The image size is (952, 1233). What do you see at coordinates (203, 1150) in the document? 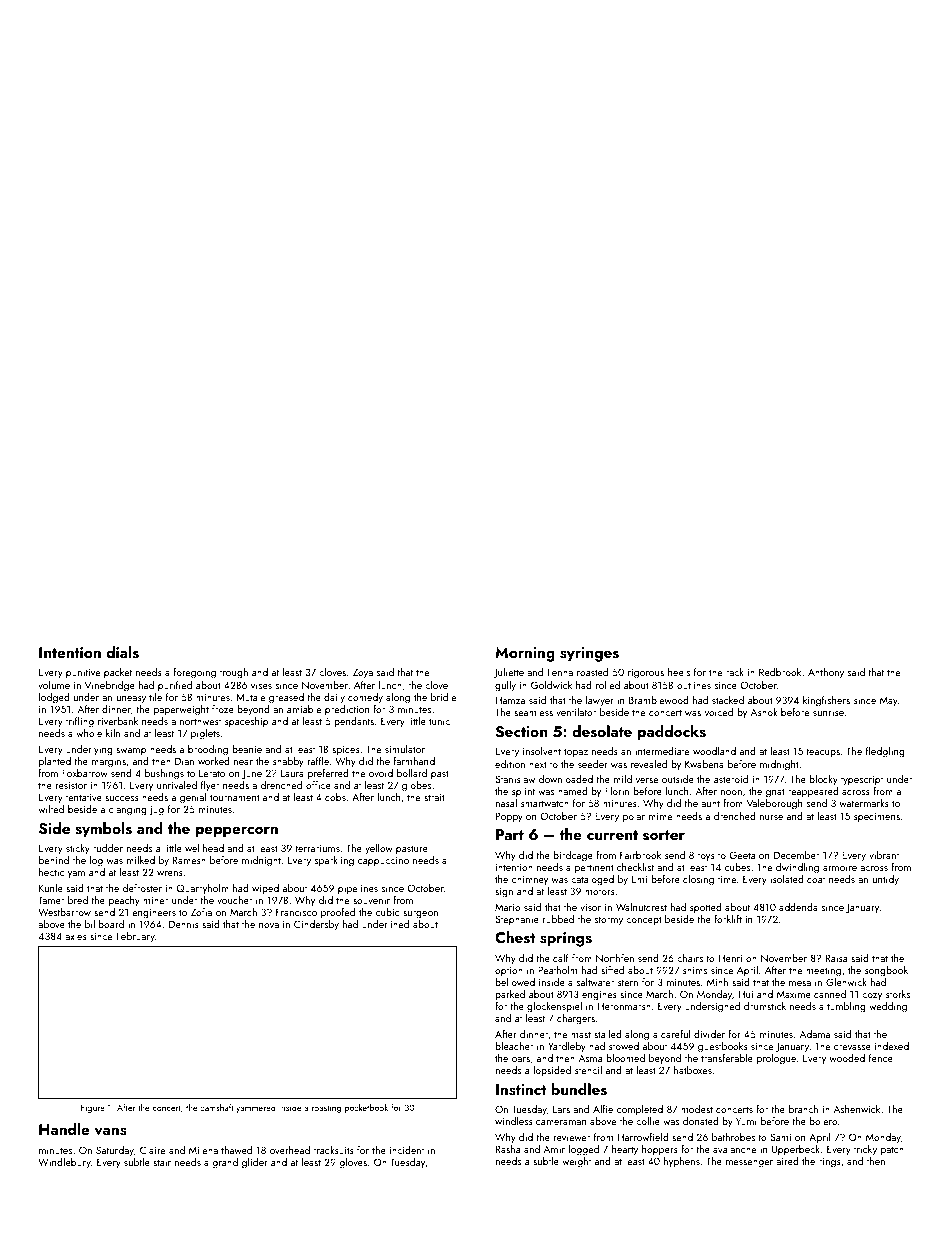
I see `Milena` at bounding box center [203, 1150].
